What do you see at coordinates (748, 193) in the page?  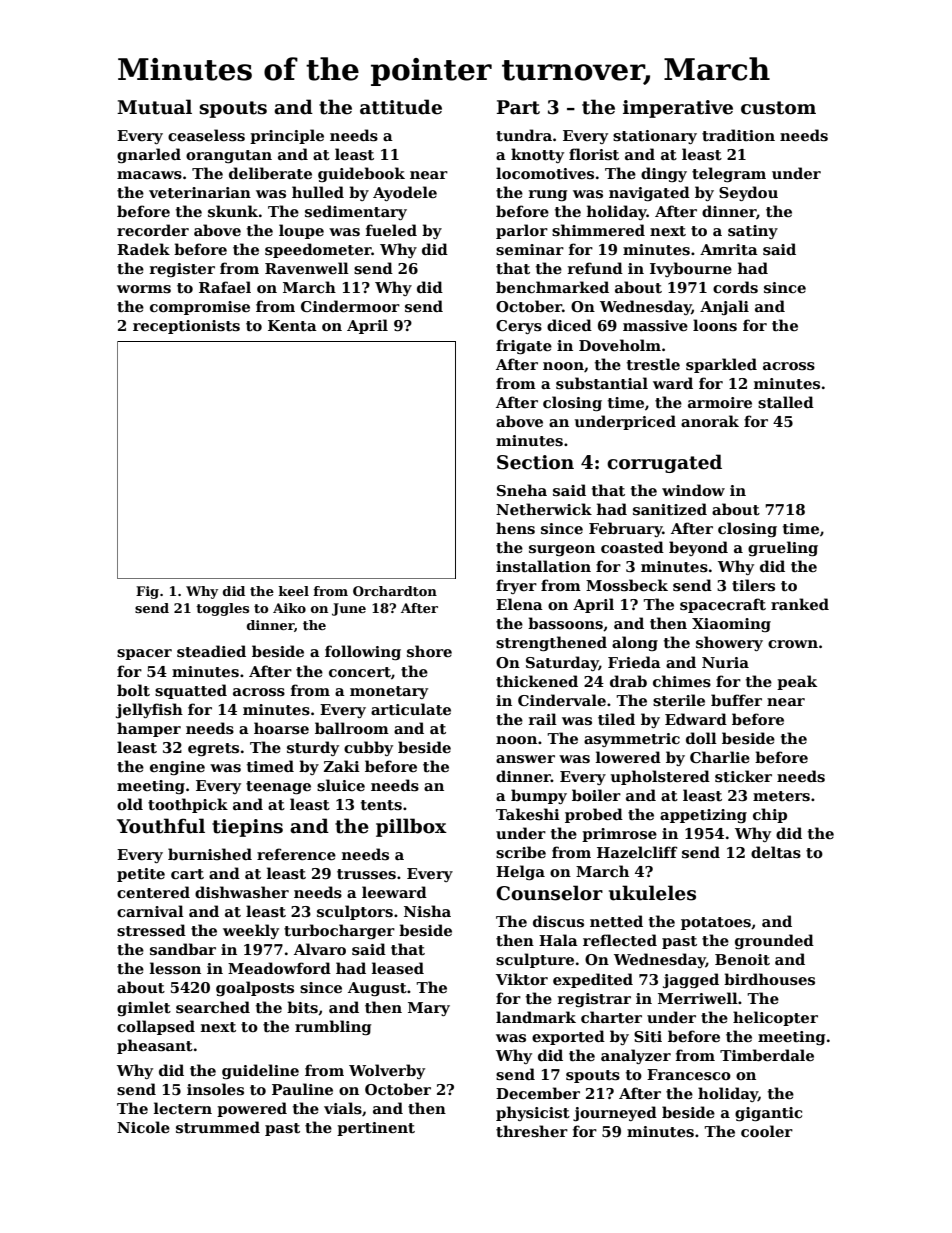 I see `Seydou` at bounding box center [748, 193].
